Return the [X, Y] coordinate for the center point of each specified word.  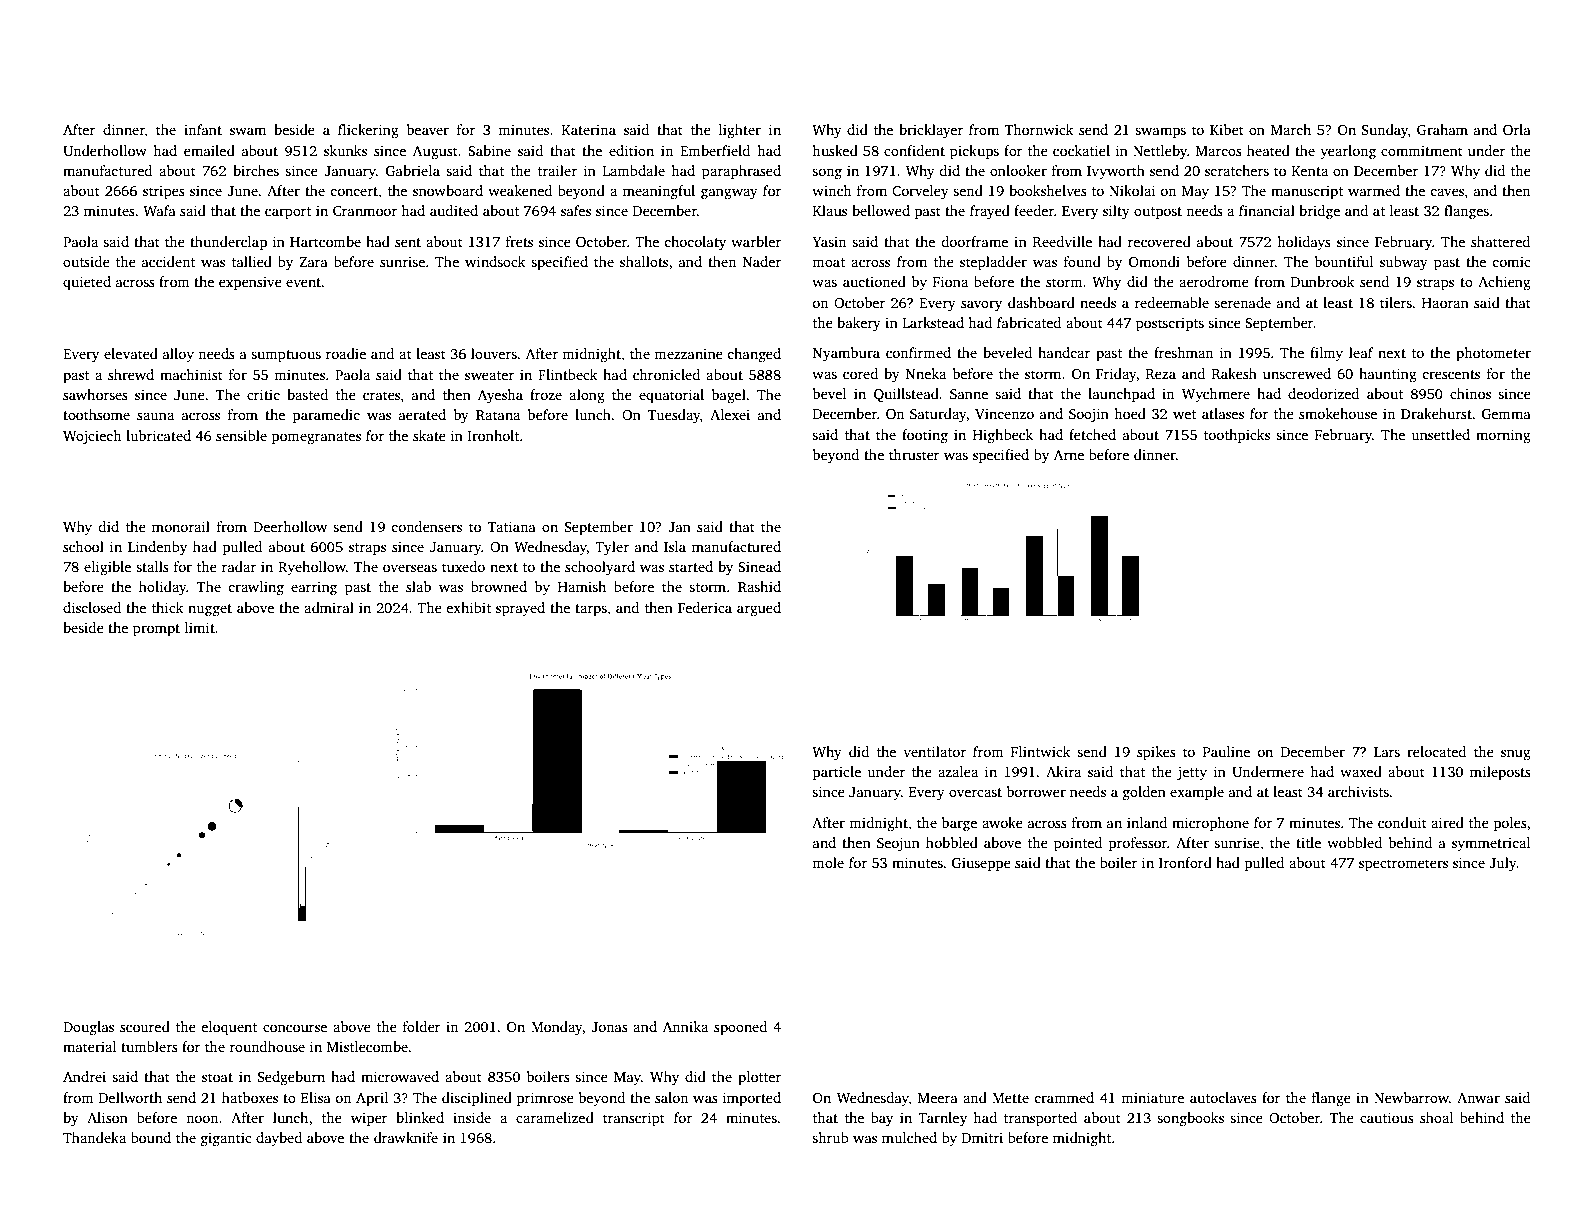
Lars [1387, 752]
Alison [107, 1117]
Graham [1442, 129]
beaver [428, 129]
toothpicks [1237, 436]
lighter [740, 131]
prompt [156, 630]
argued [759, 609]
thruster [914, 454]
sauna [155, 416]
